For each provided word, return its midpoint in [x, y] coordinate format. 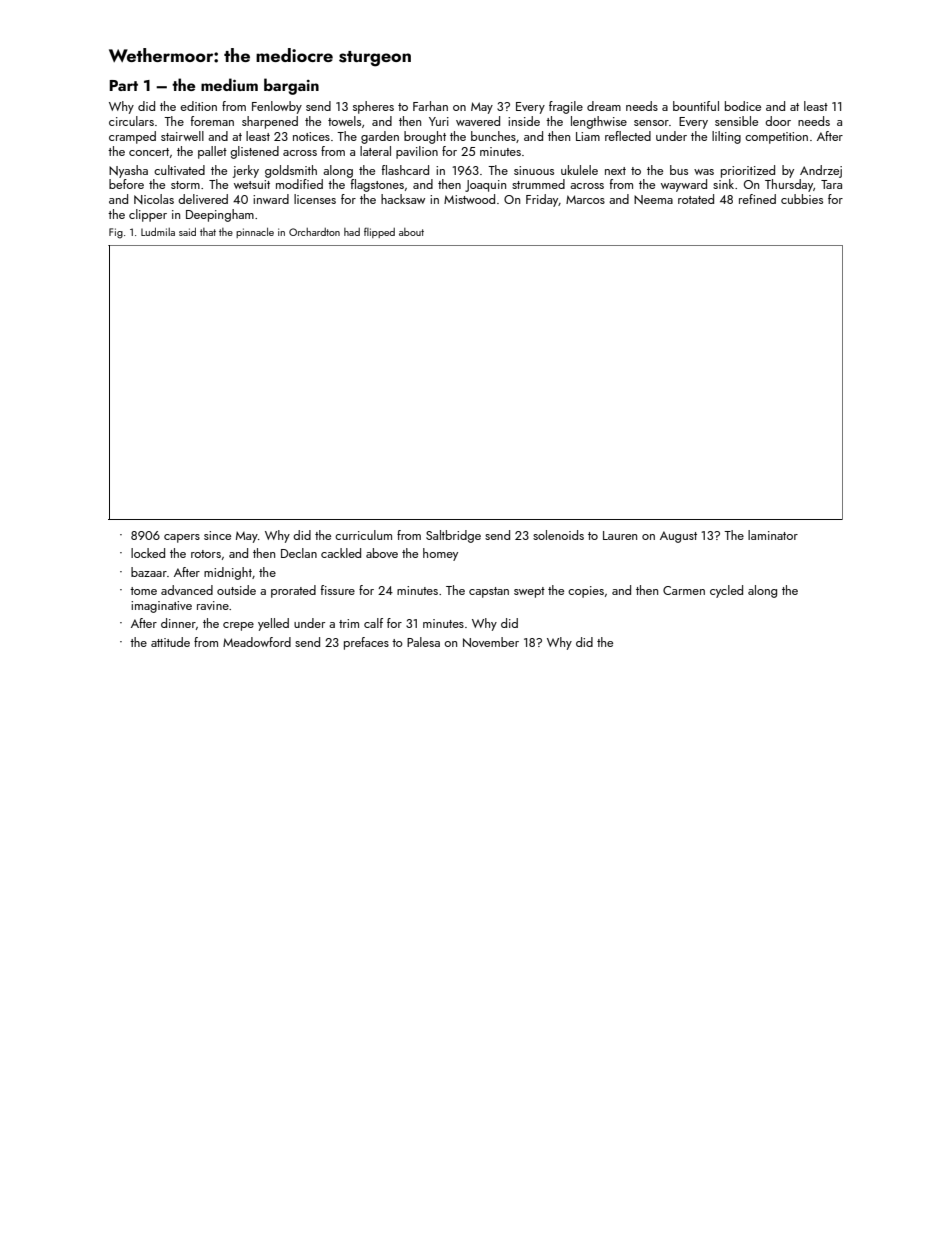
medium [229, 84]
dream [604, 106]
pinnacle [255, 233]
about [411, 232]
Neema [653, 199]
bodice [743, 106]
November [491, 642]
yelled [273, 624]
